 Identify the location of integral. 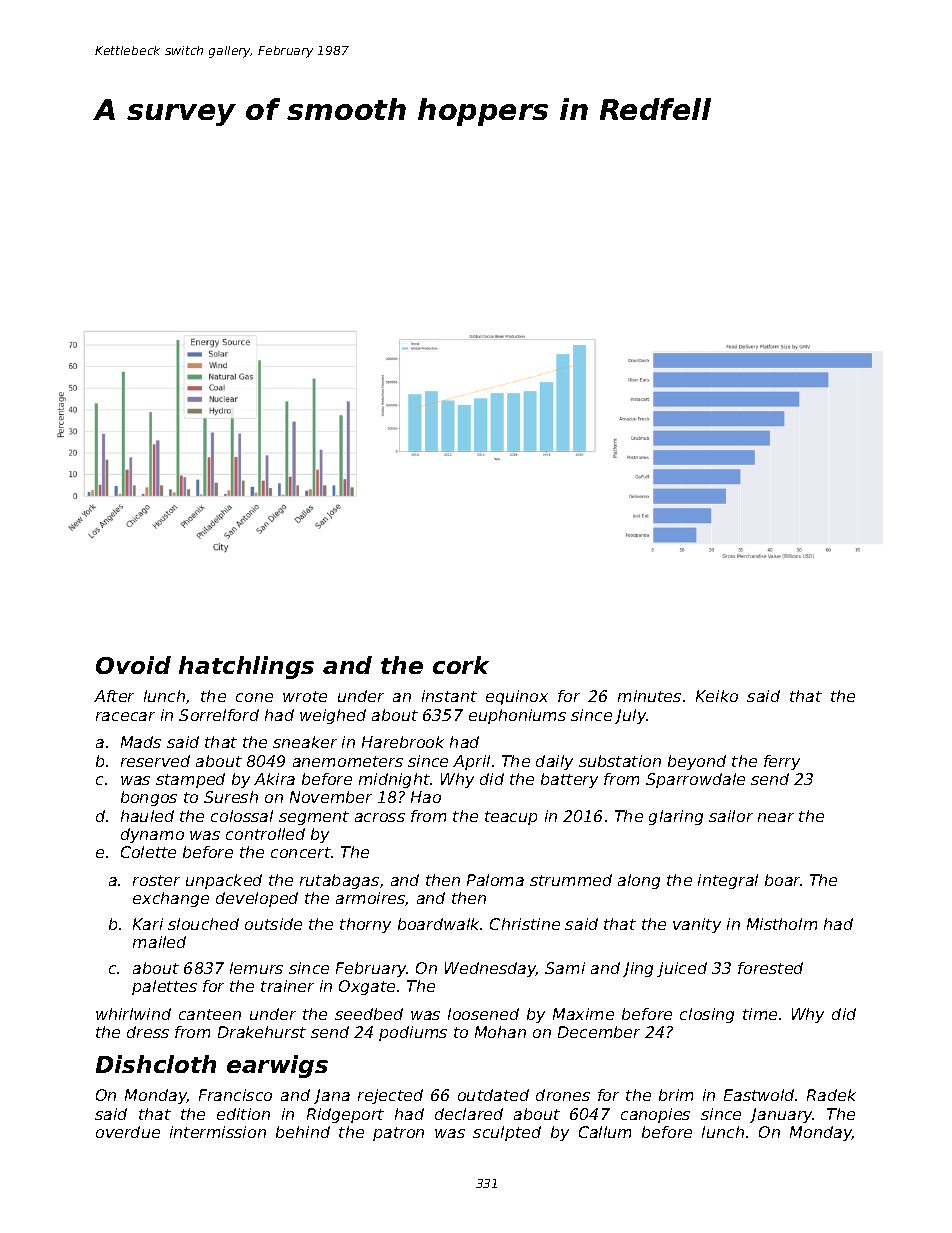
(728, 881).
